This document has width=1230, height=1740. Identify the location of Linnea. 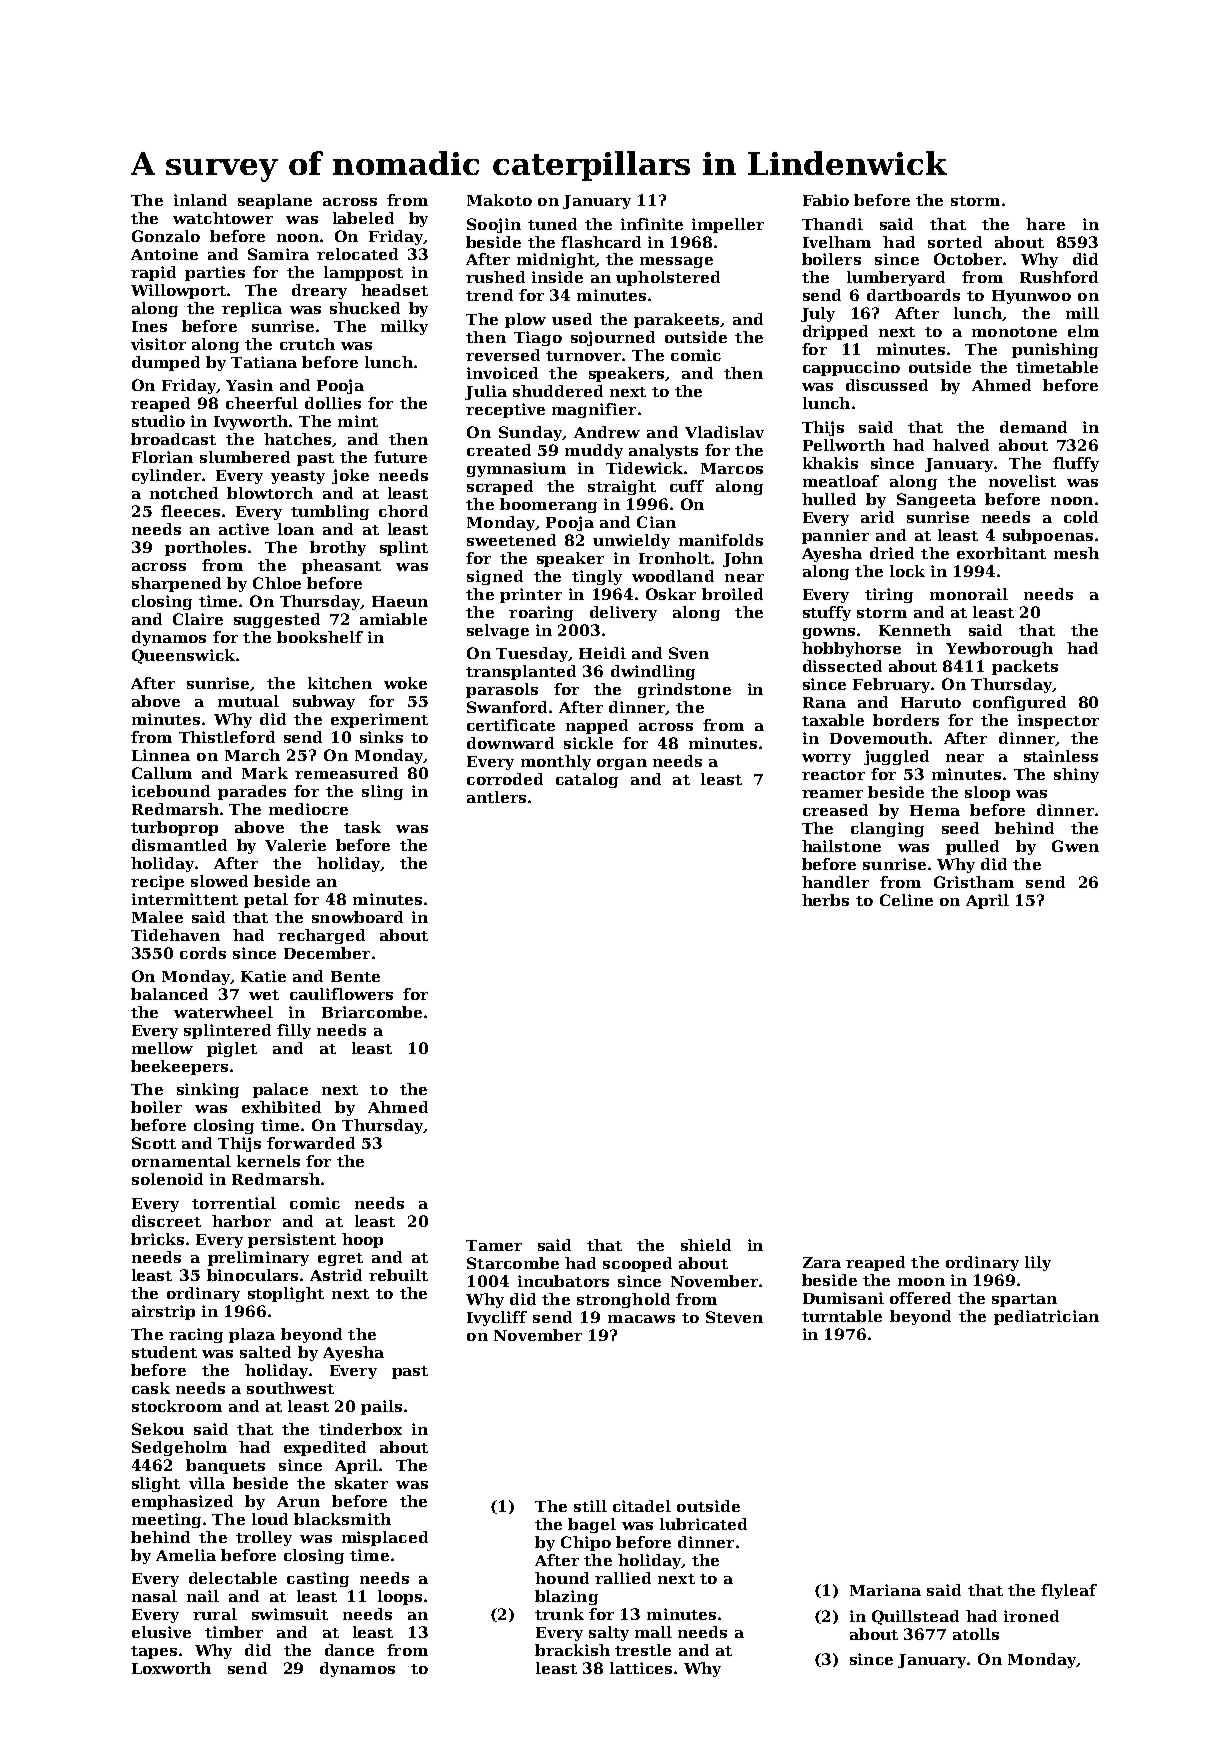
(161, 755).
